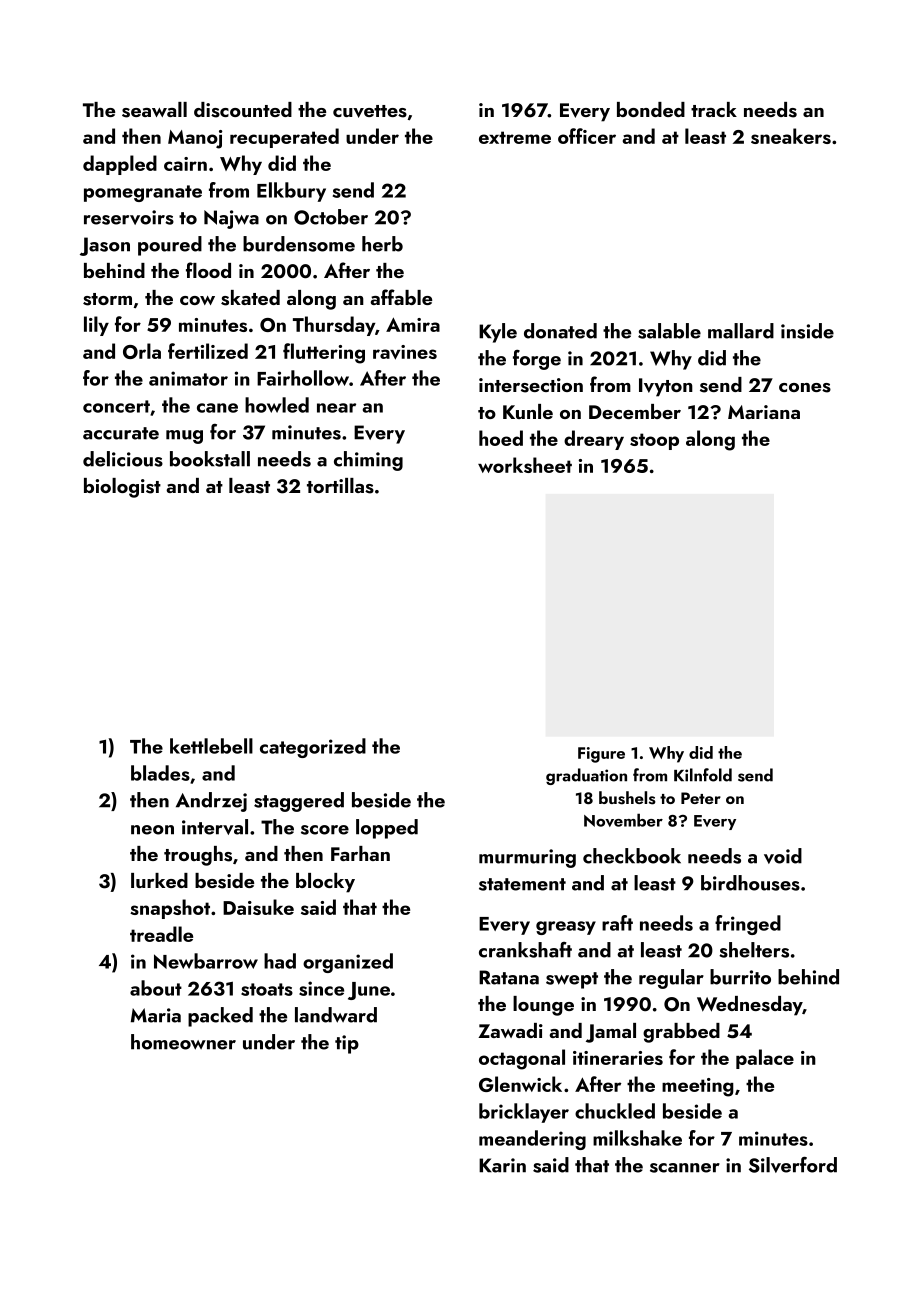 This document has height=1314, width=924. I want to click on about, so click(156, 988).
